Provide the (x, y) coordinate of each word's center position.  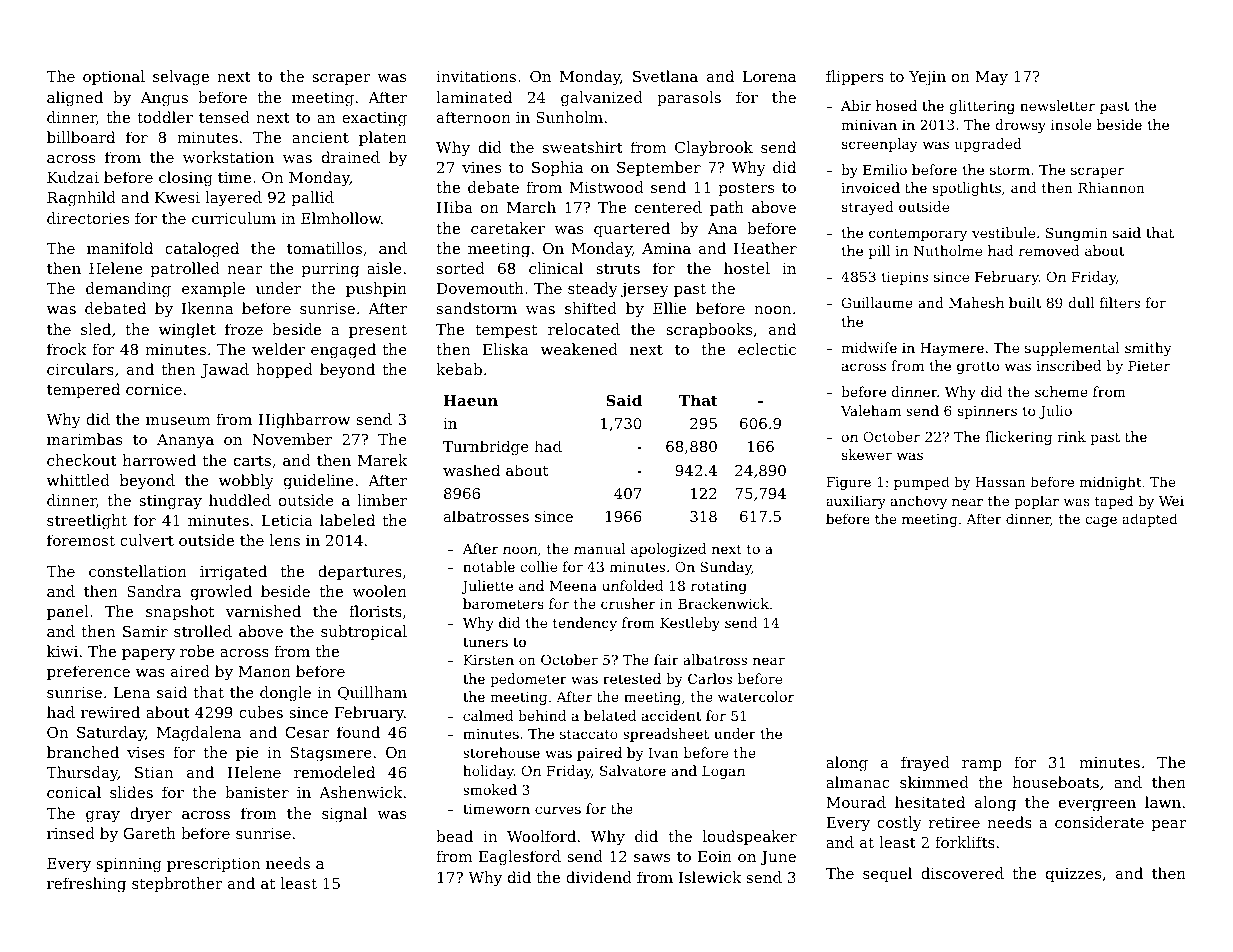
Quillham (372, 693)
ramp (982, 765)
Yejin (927, 78)
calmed (488, 715)
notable (489, 566)
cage (1101, 521)
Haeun (470, 400)
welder (278, 349)
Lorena (769, 76)
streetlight (87, 522)
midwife (869, 347)
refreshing (86, 885)
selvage (181, 78)
